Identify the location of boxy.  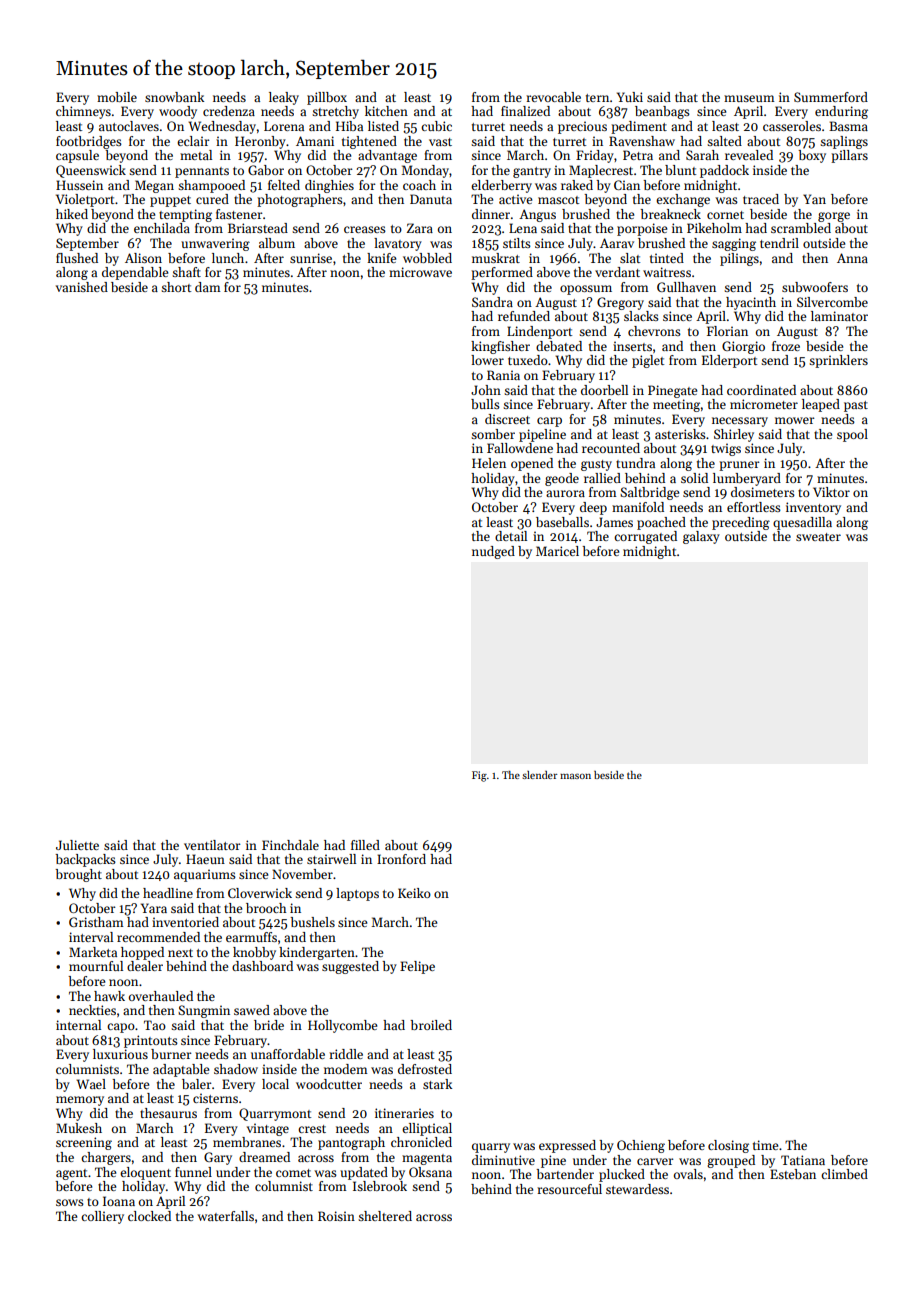
(812, 156).
